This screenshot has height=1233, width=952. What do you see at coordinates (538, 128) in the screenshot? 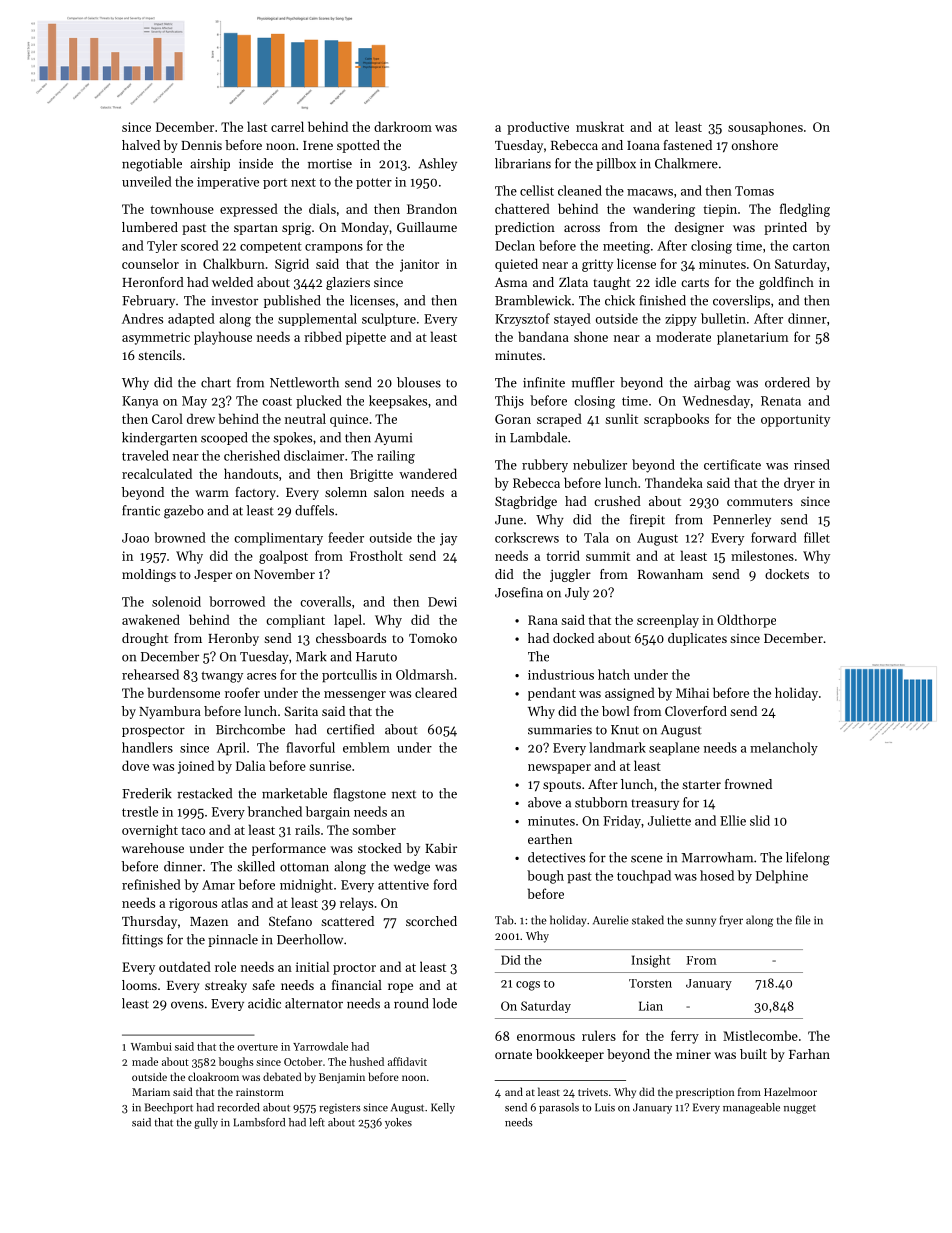
I see `productive` at bounding box center [538, 128].
